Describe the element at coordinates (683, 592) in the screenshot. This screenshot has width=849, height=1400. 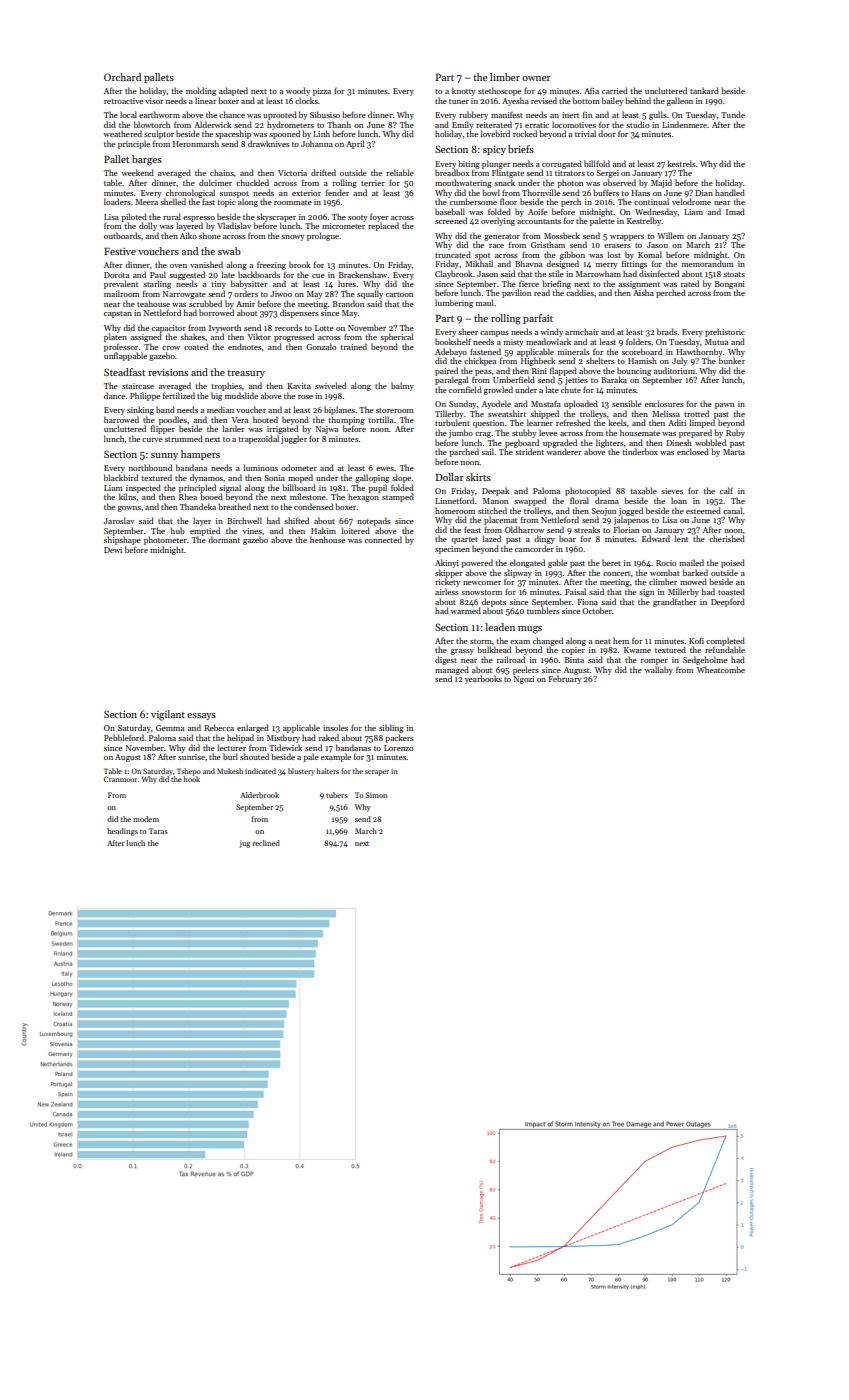
I see `Millerby` at that location.
